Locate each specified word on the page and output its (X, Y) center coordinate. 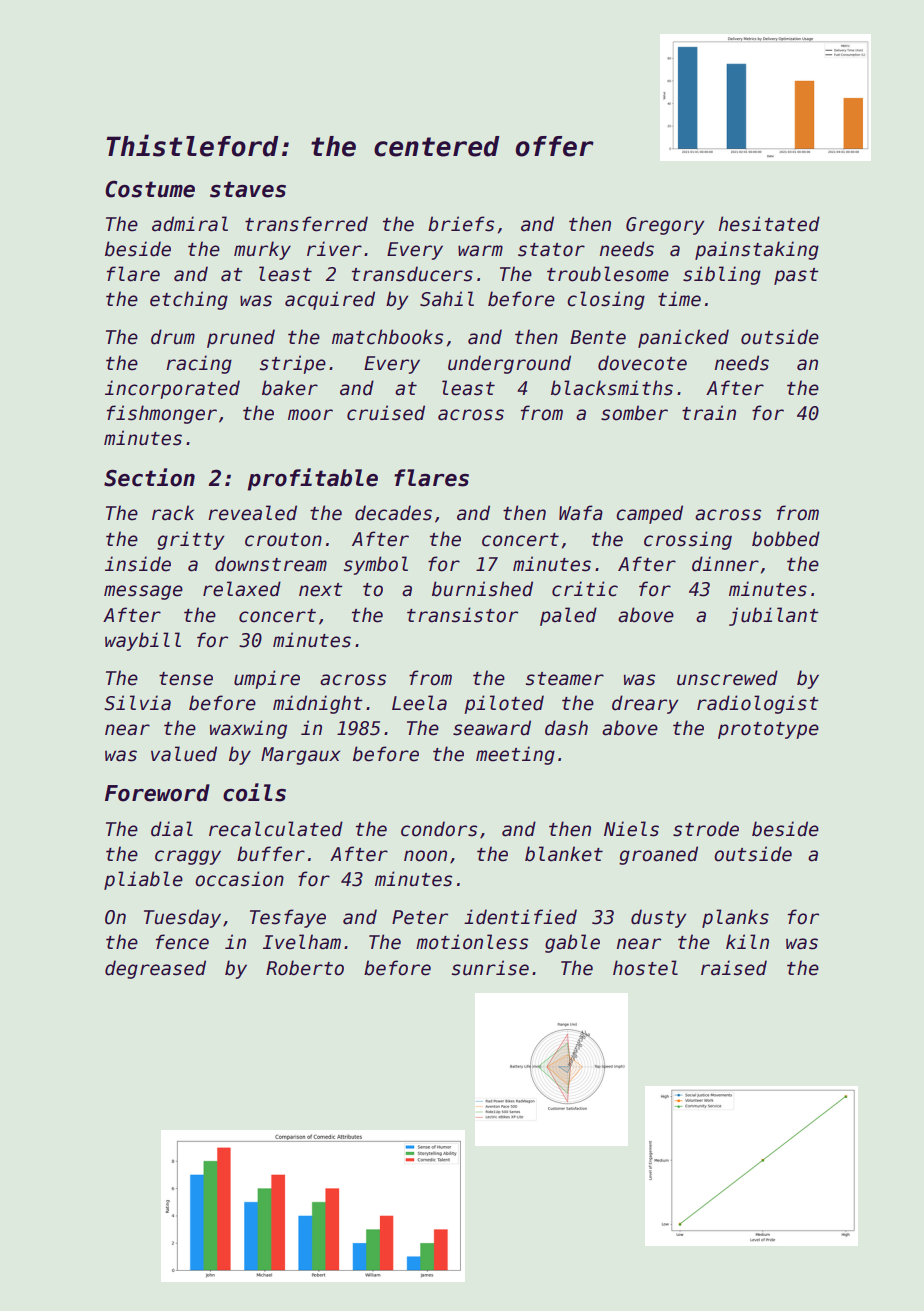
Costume (150, 189)
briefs (461, 224)
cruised (386, 413)
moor (310, 415)
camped (649, 514)
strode (706, 829)
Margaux (300, 756)
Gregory (665, 226)
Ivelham (302, 942)
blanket (564, 854)
